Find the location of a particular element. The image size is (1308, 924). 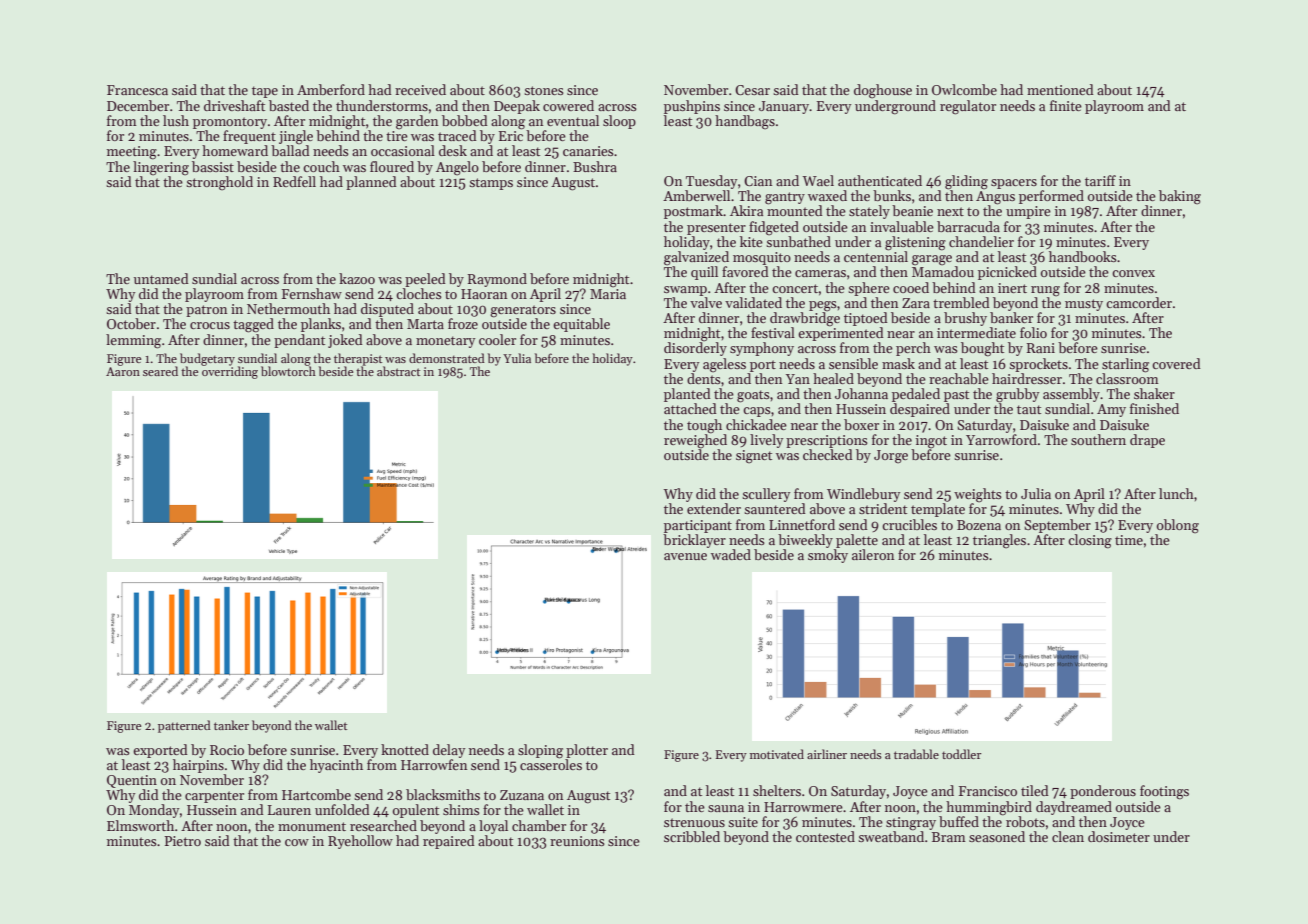

tanker is located at coordinates (231, 725).
